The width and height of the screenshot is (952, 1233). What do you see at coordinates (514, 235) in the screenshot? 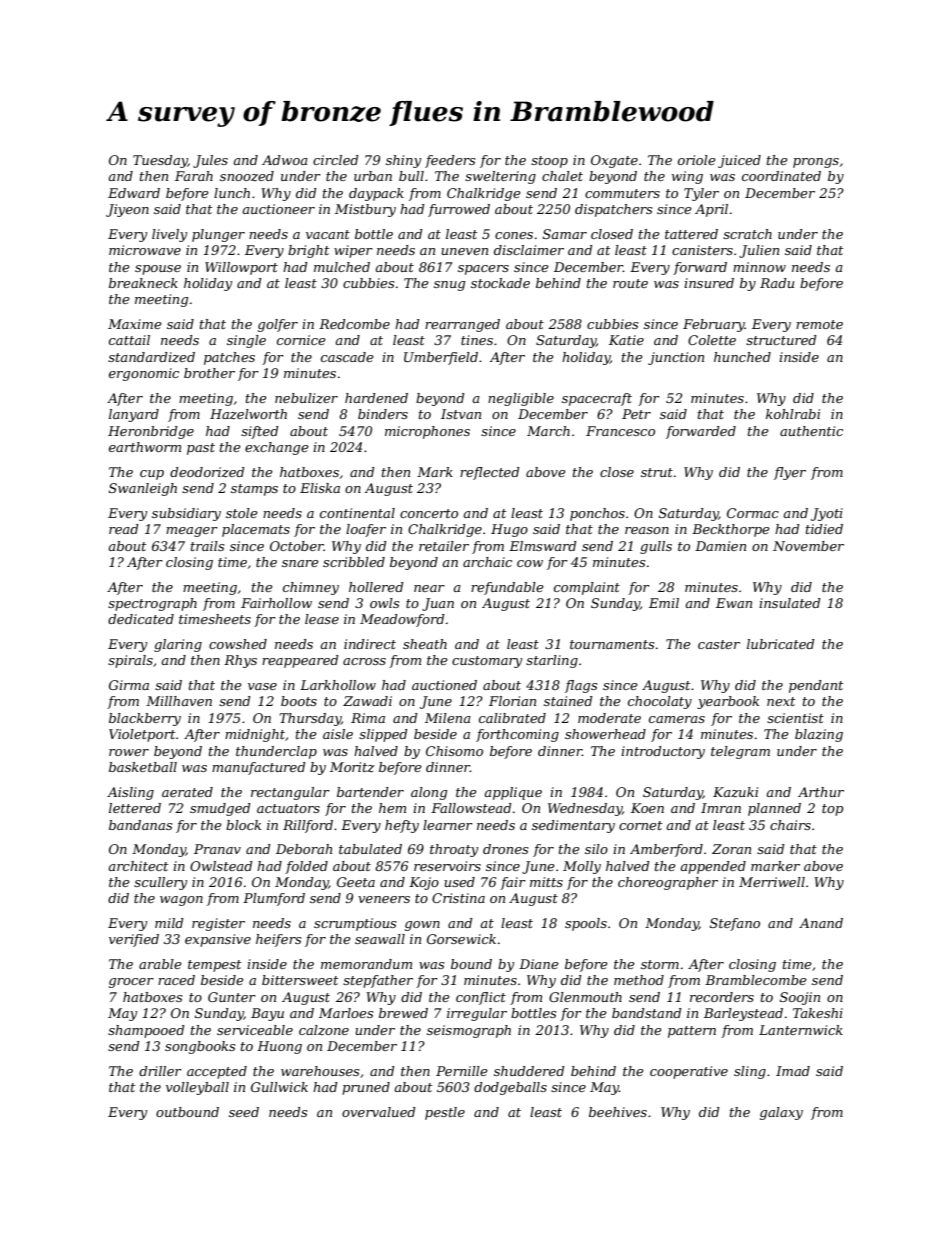
I see `cones` at bounding box center [514, 235].
